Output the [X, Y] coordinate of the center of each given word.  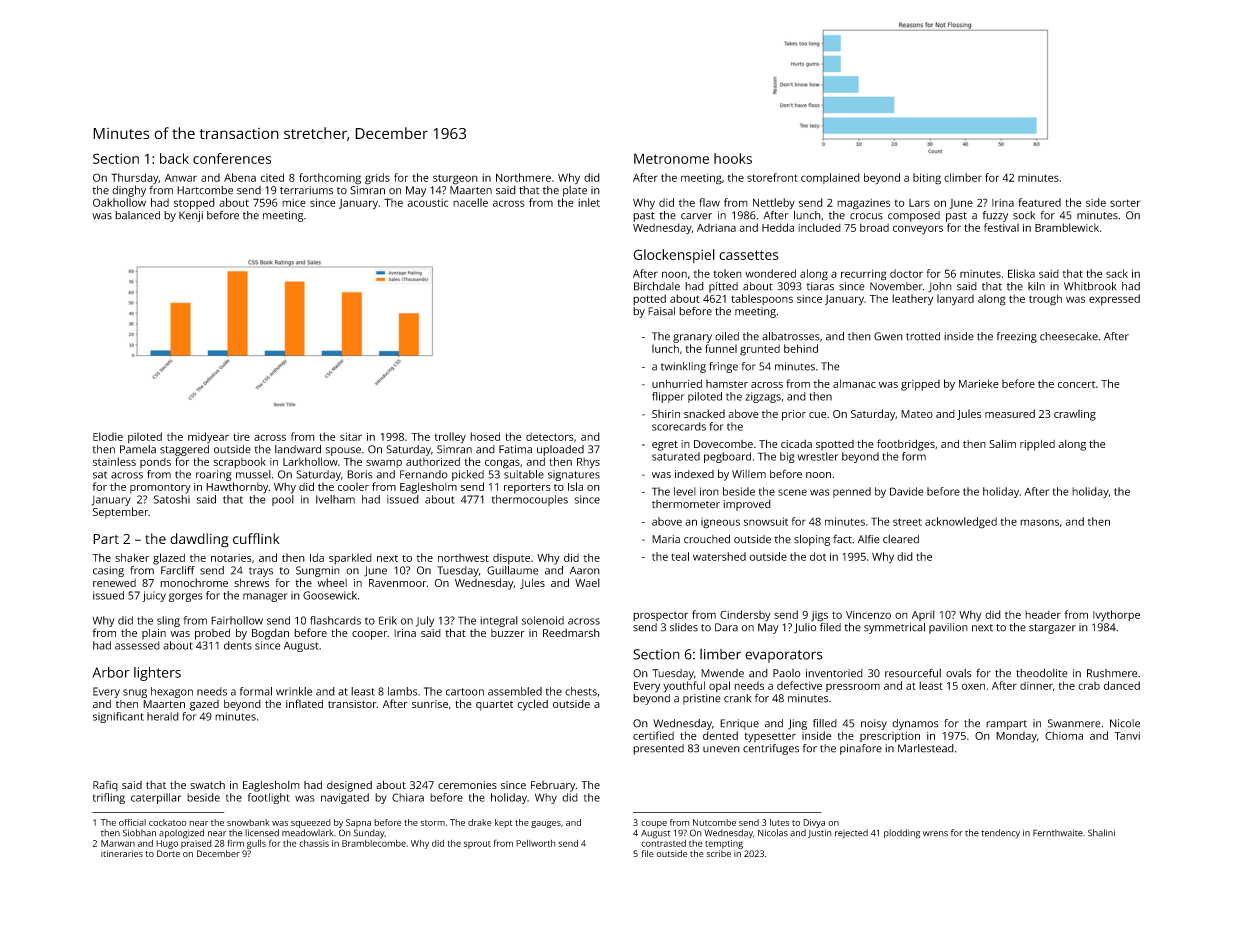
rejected [851, 834]
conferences [232, 158]
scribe [718, 853]
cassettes [749, 255]
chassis [314, 843]
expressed [1114, 299]
